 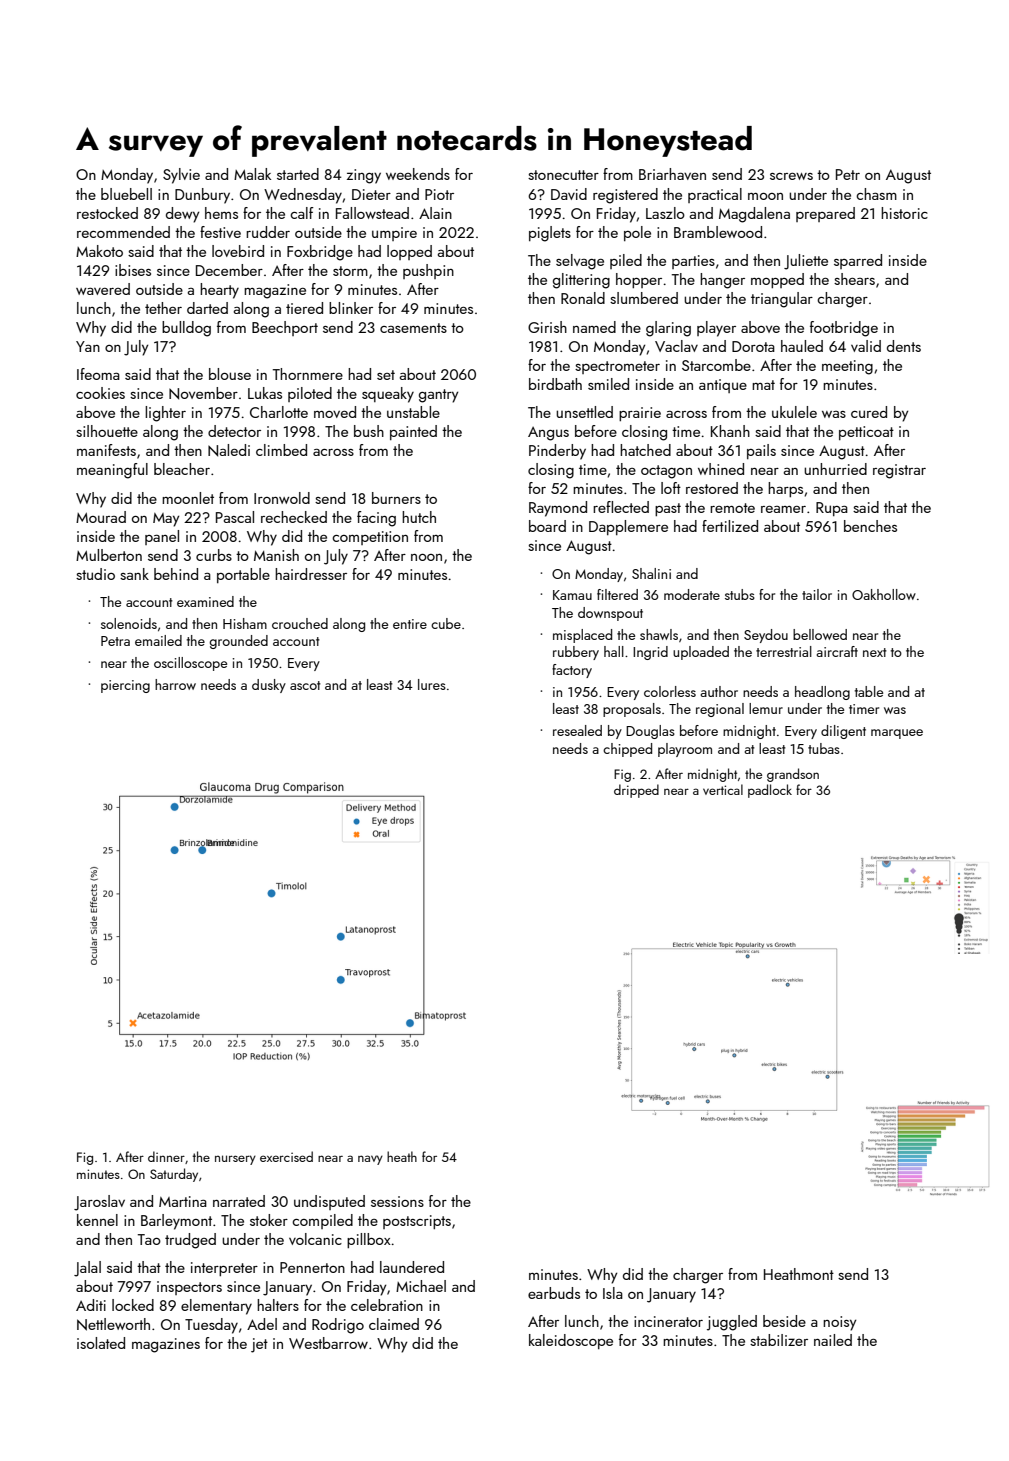 What do you see at coordinates (897, 734) in the screenshot?
I see `marquee` at bounding box center [897, 734].
